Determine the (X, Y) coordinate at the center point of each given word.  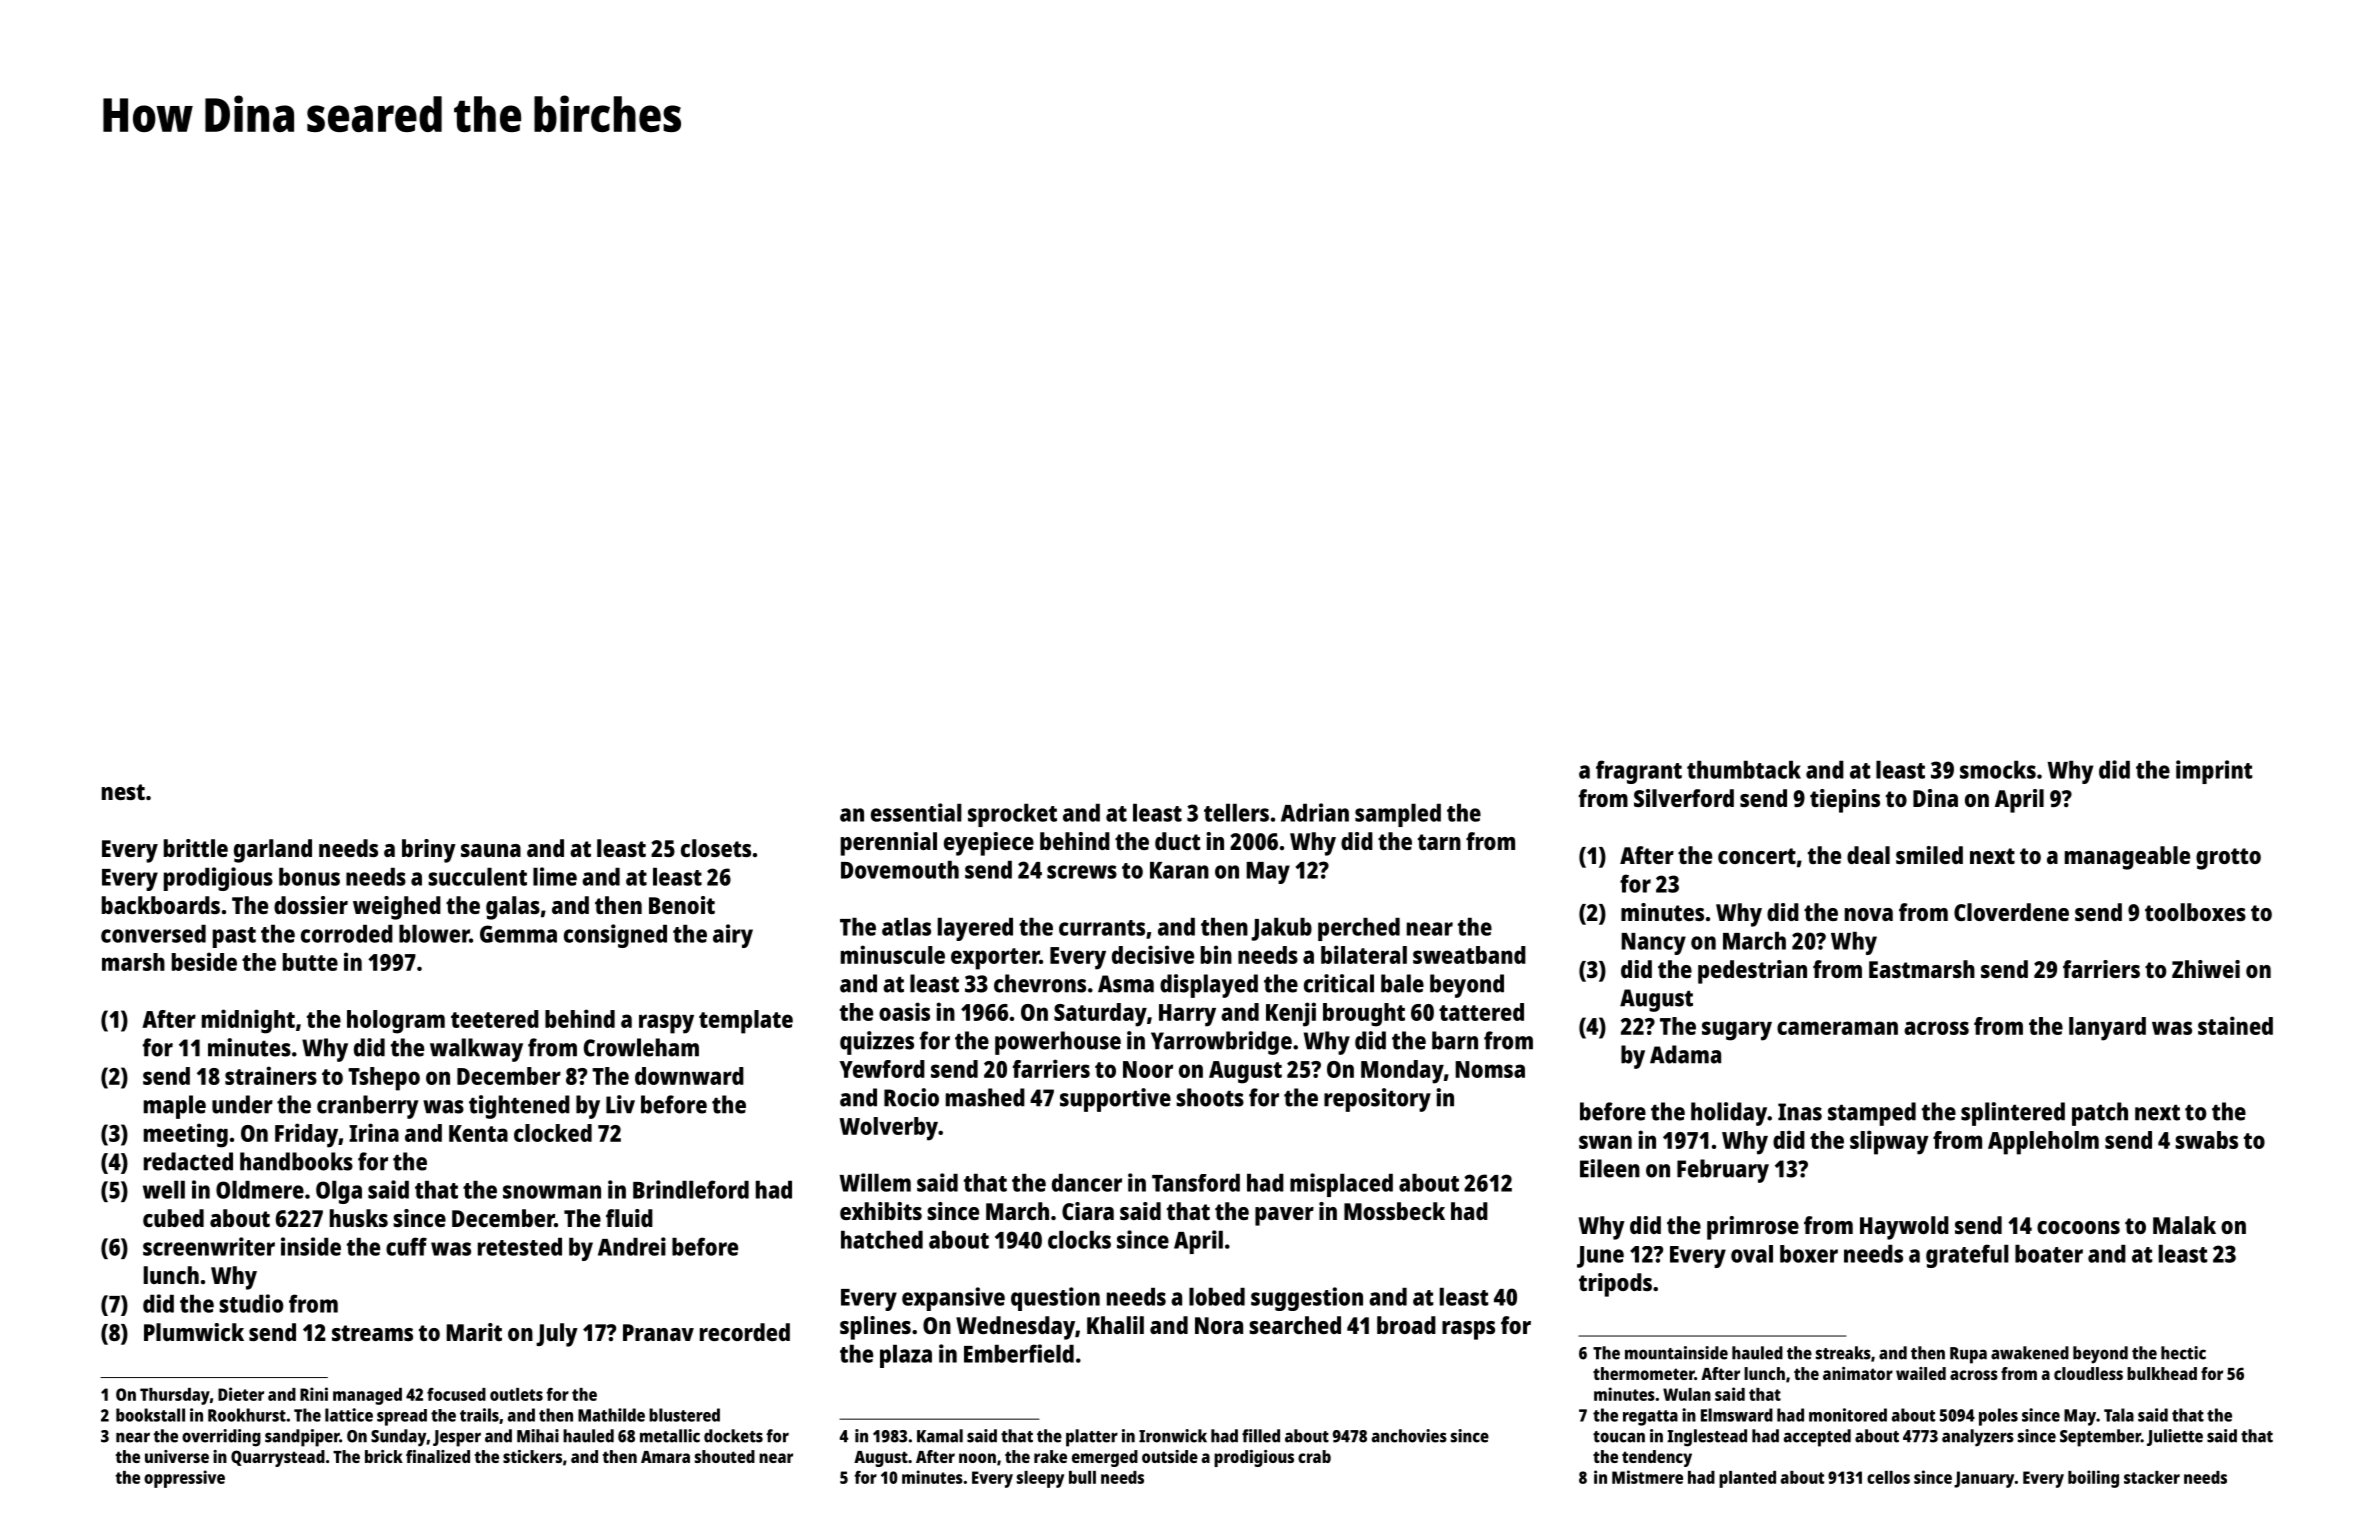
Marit (474, 1332)
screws (1082, 872)
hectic (2183, 1353)
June (1600, 1257)
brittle (196, 848)
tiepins (1845, 801)
